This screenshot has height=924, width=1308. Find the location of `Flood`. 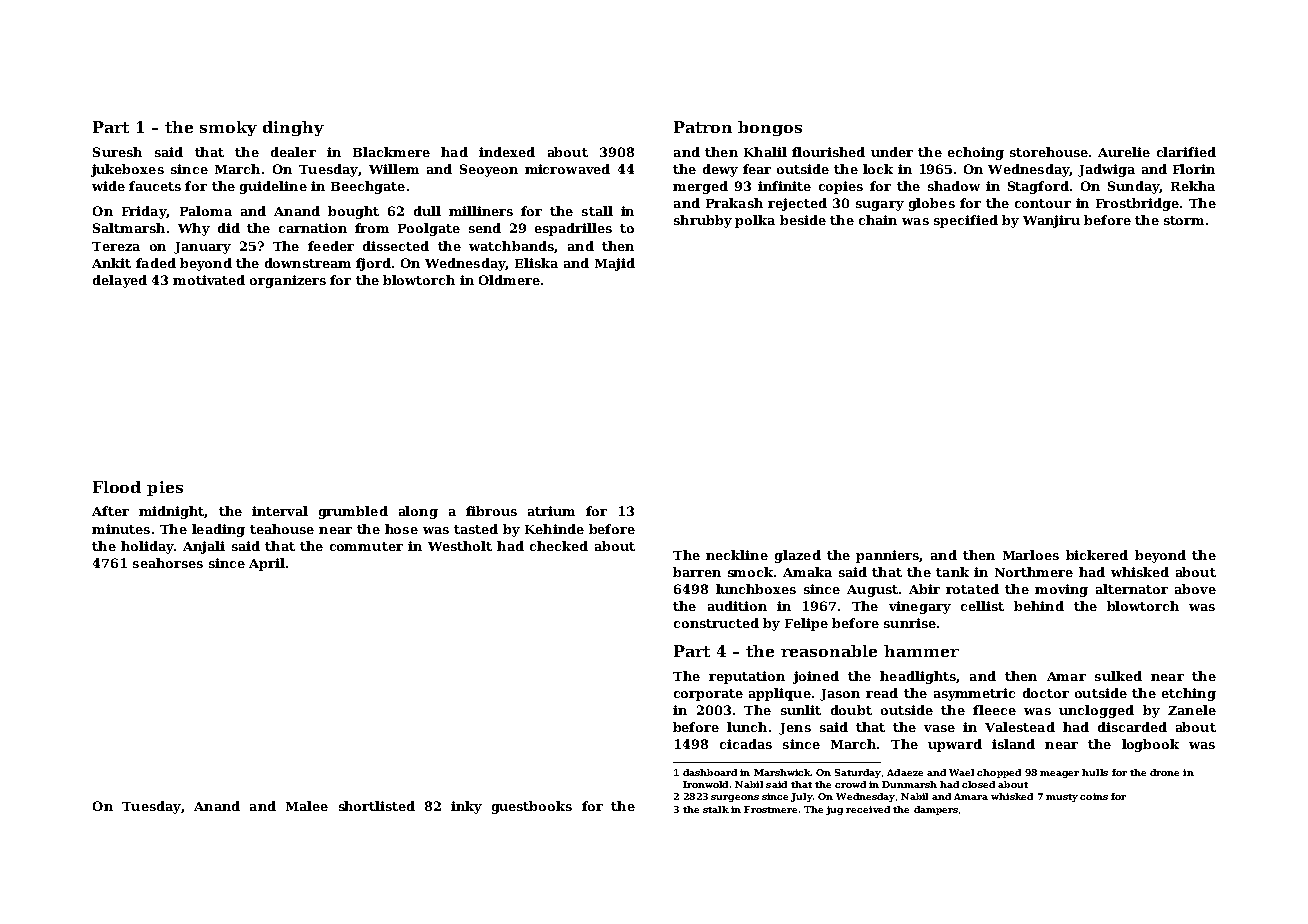

Flood is located at coordinates (117, 487).
